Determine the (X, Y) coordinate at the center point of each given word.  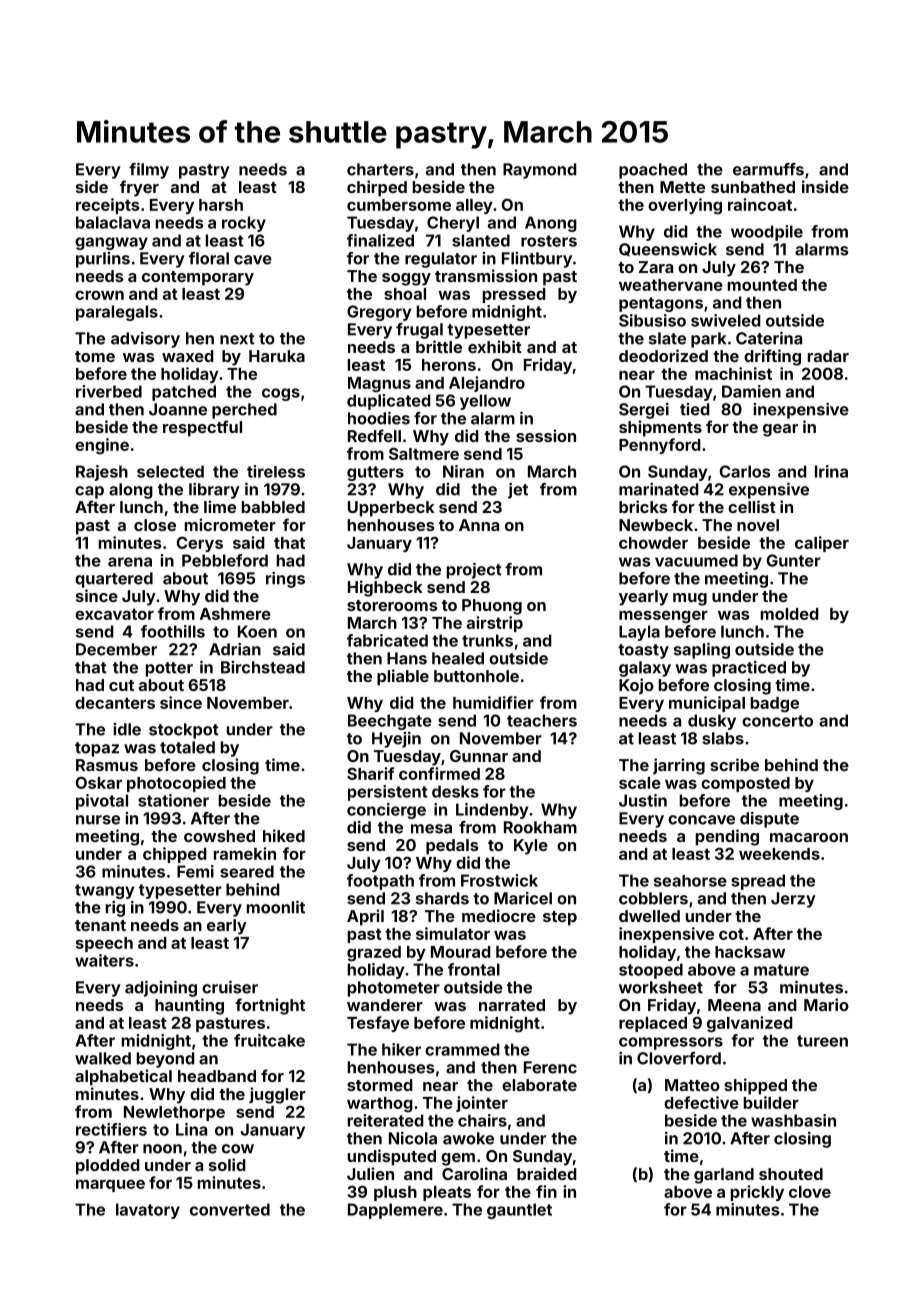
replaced (653, 1024)
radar (828, 356)
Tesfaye (378, 1024)
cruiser (230, 987)
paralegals (117, 313)
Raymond (540, 171)
